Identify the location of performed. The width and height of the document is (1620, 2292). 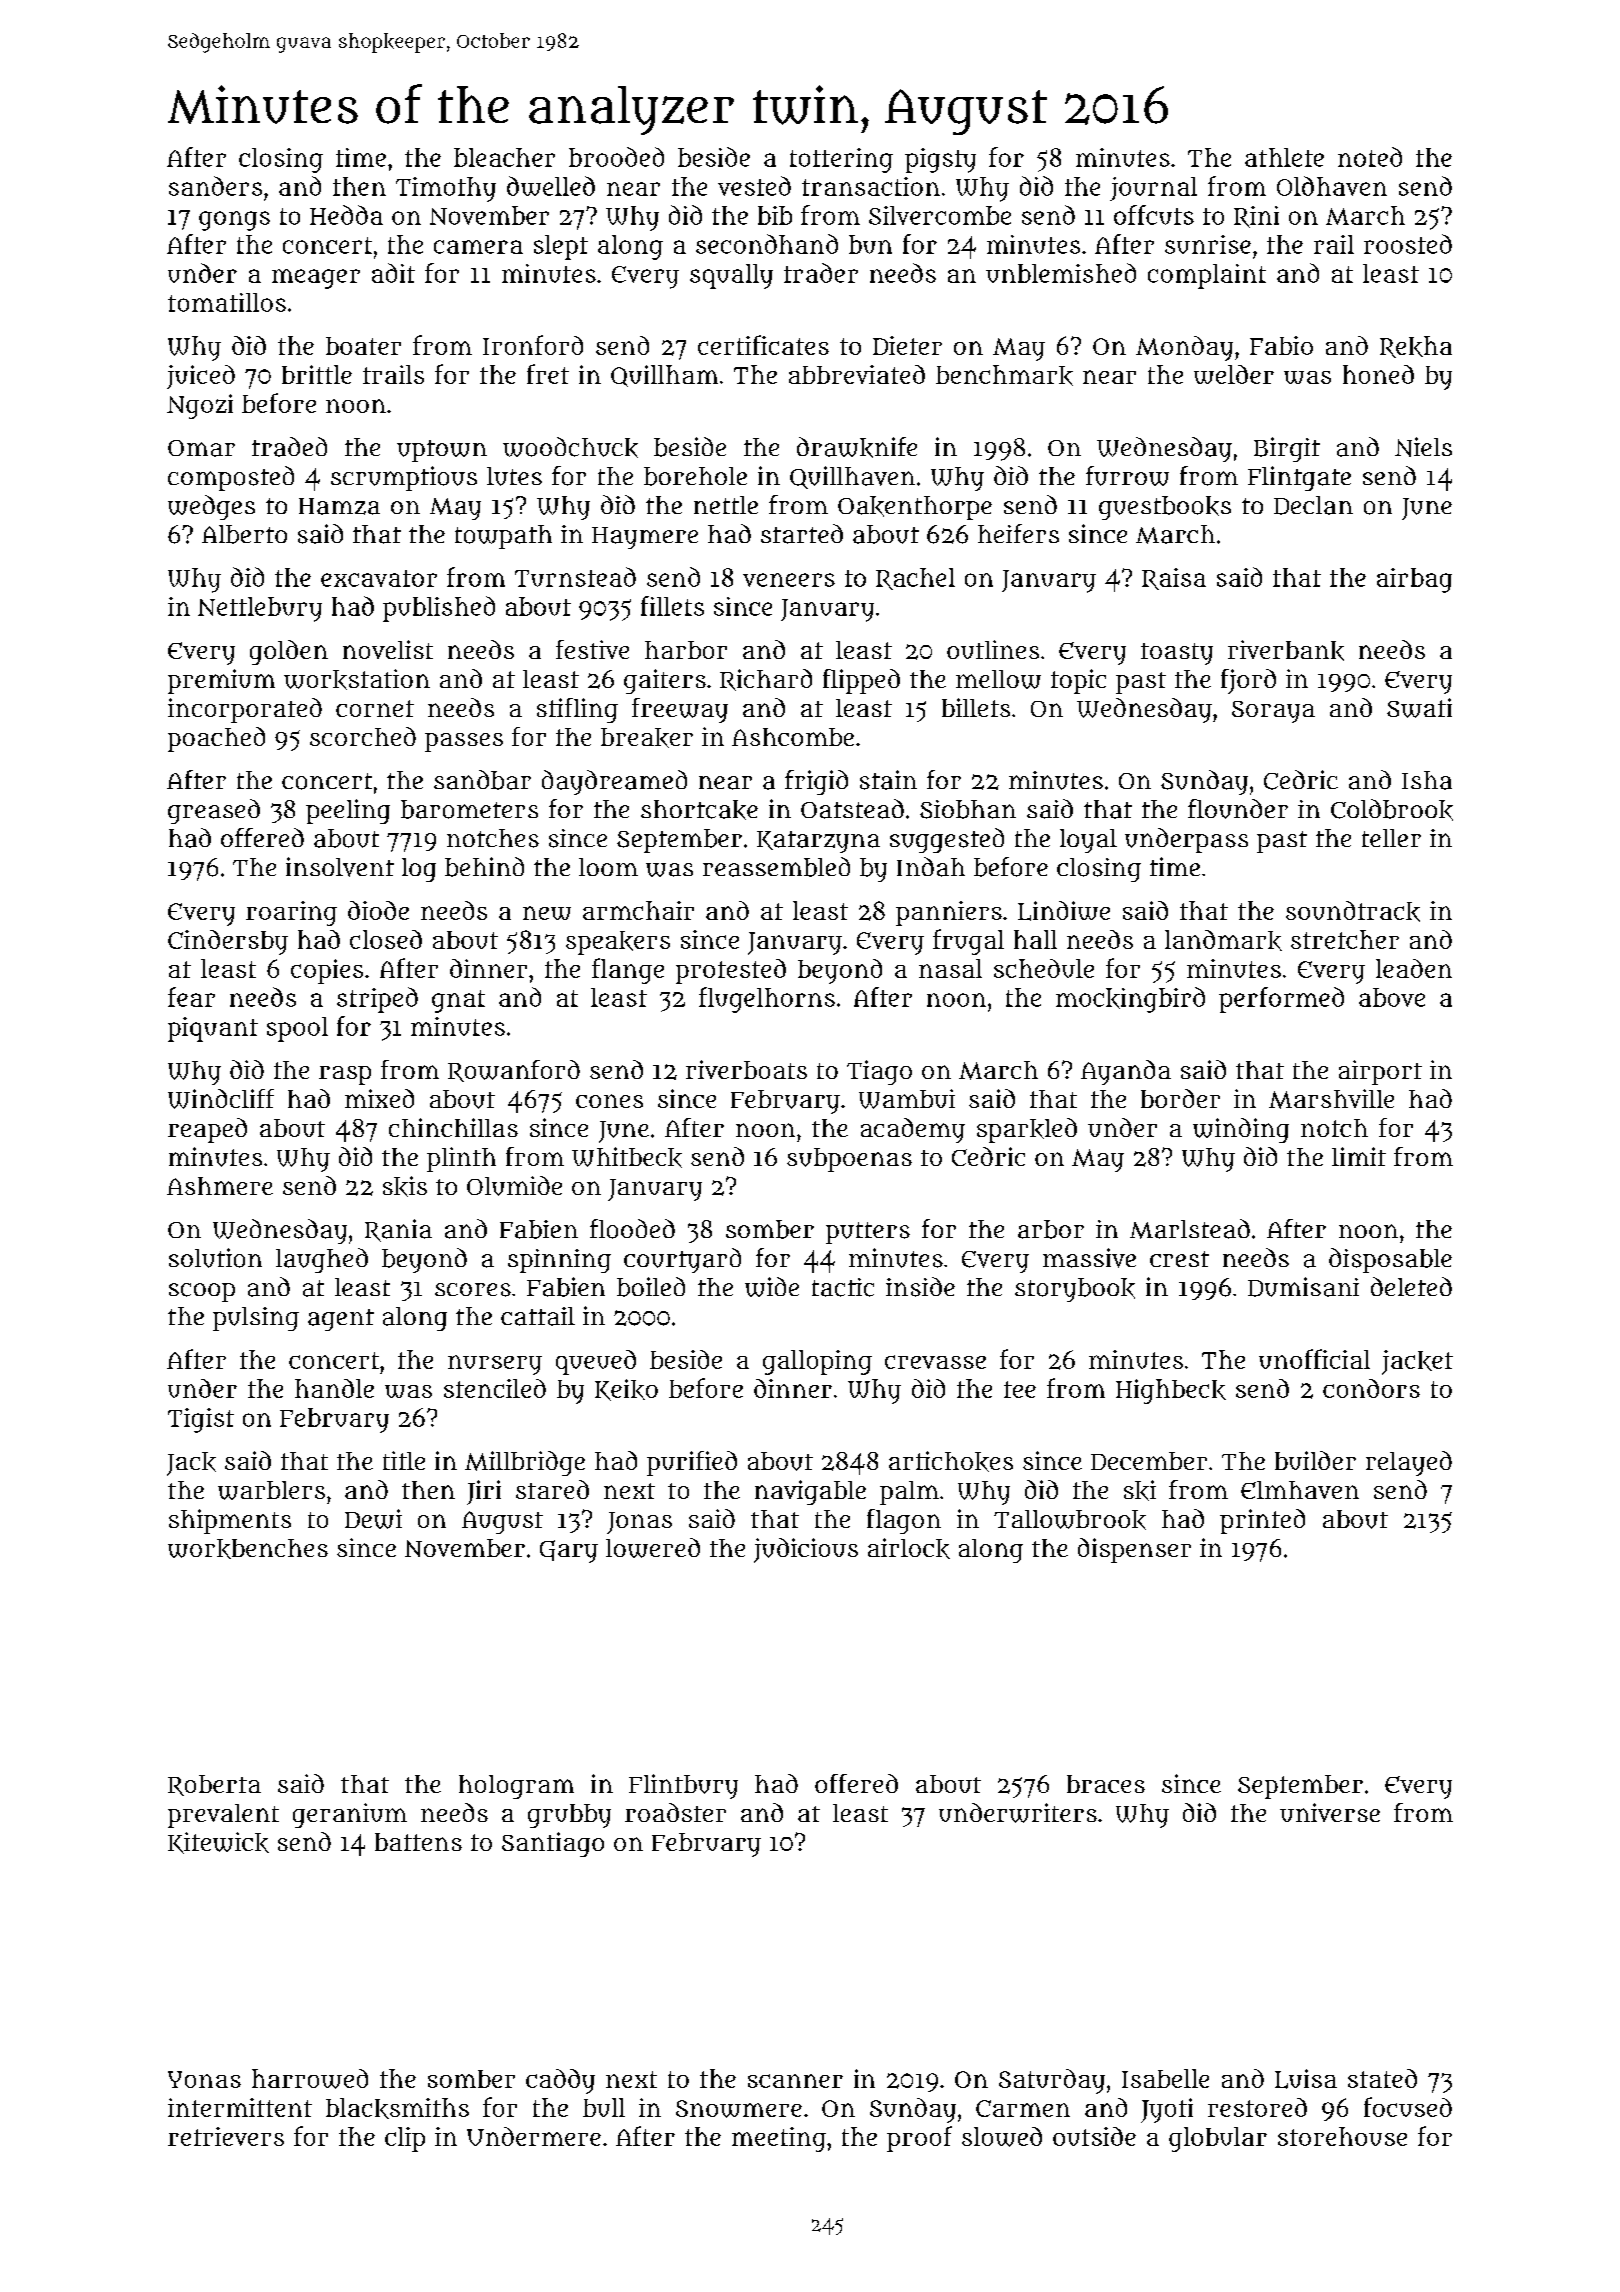
(1281, 1000).
